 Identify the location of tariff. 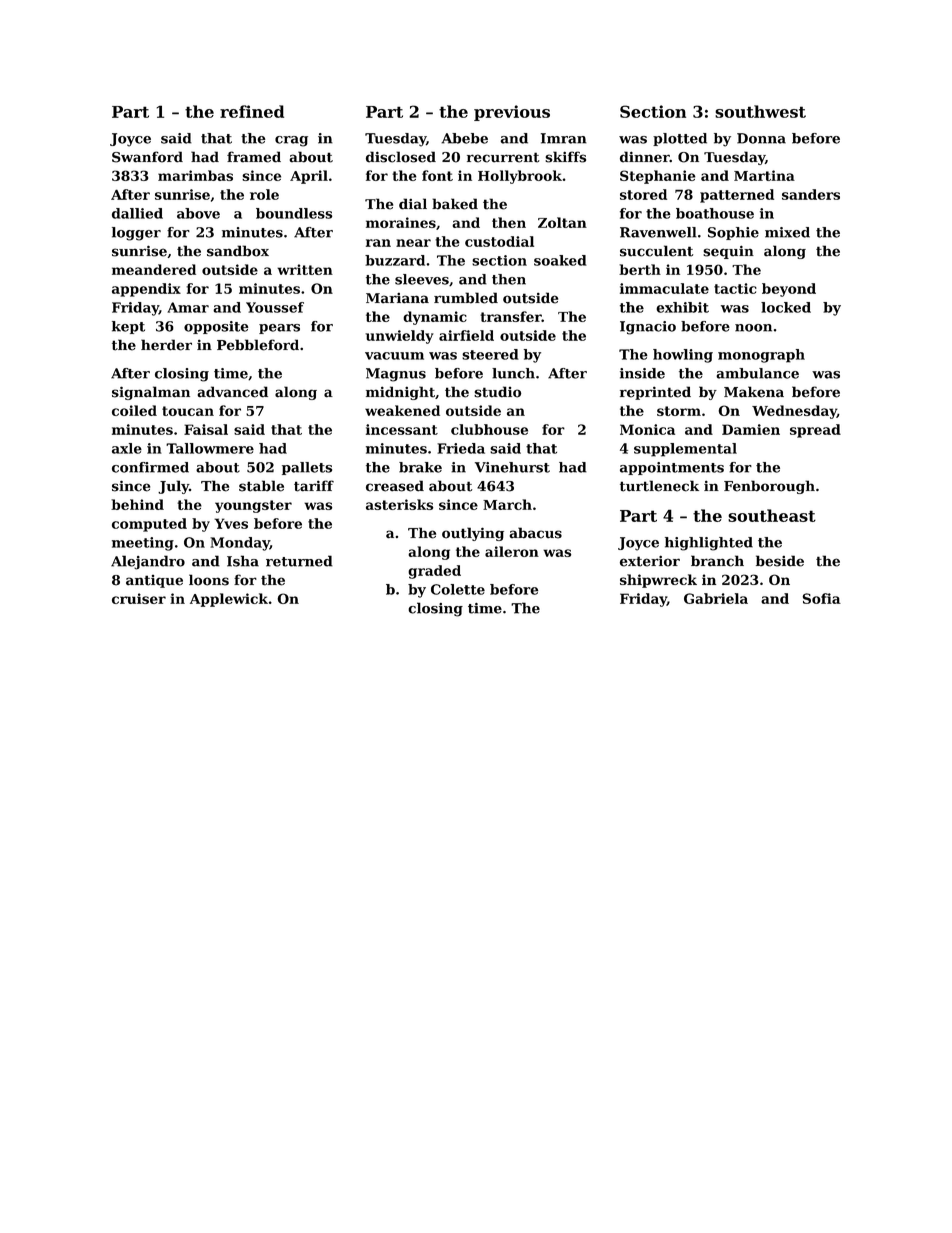
(314, 486).
